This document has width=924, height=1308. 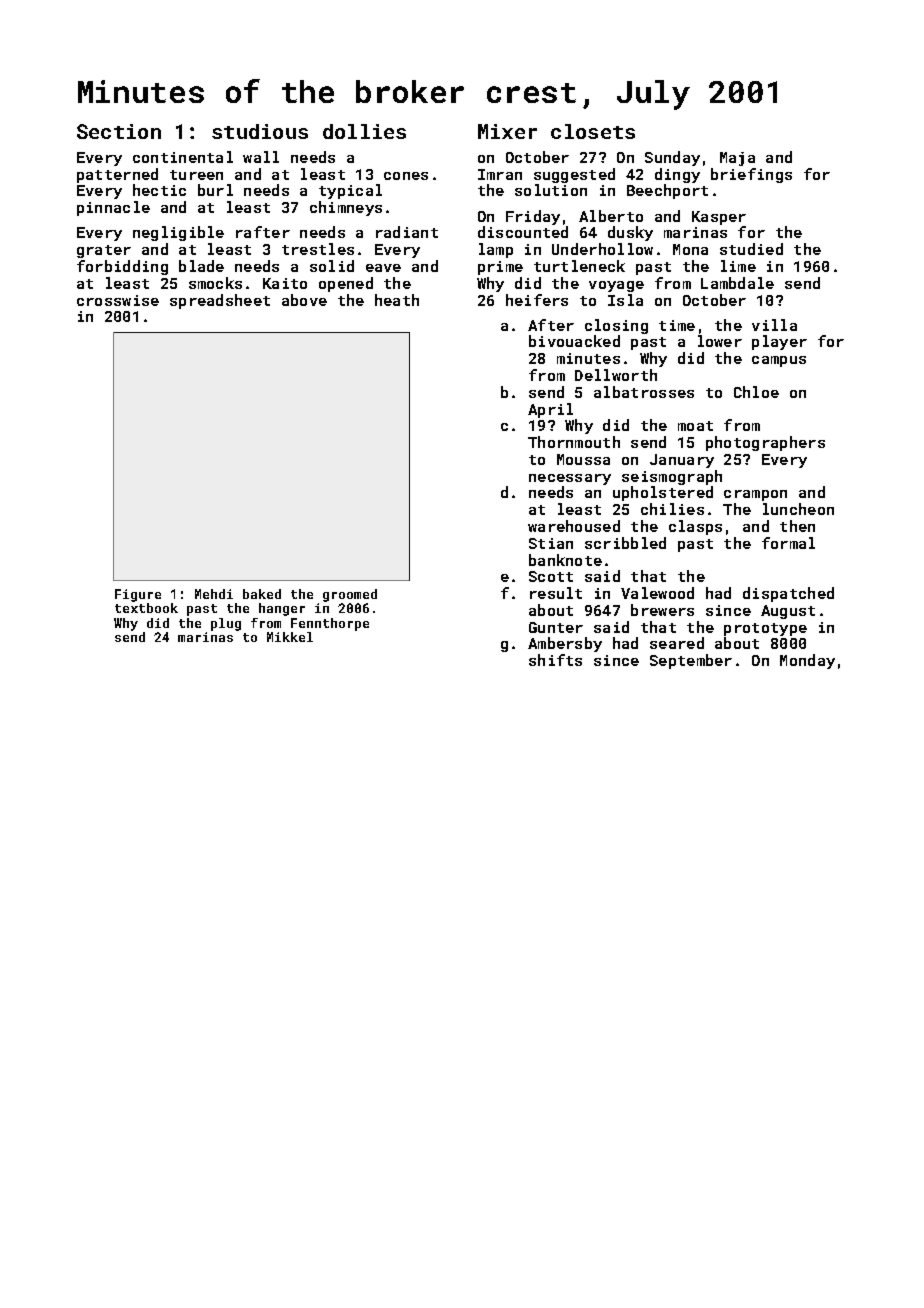 I want to click on closets, so click(x=593, y=131).
